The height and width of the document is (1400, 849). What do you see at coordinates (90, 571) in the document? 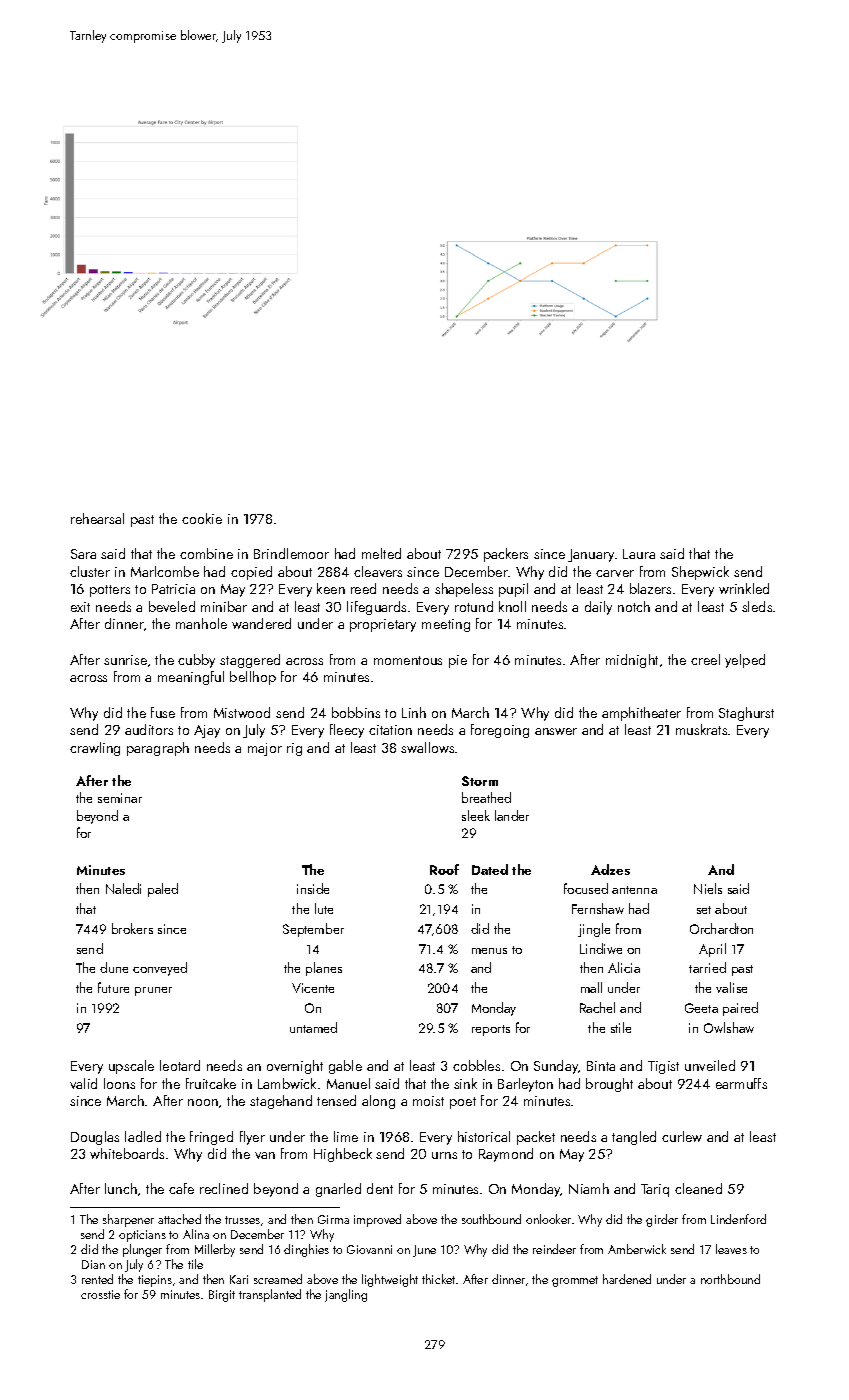
I see `cluster` at bounding box center [90, 571].
